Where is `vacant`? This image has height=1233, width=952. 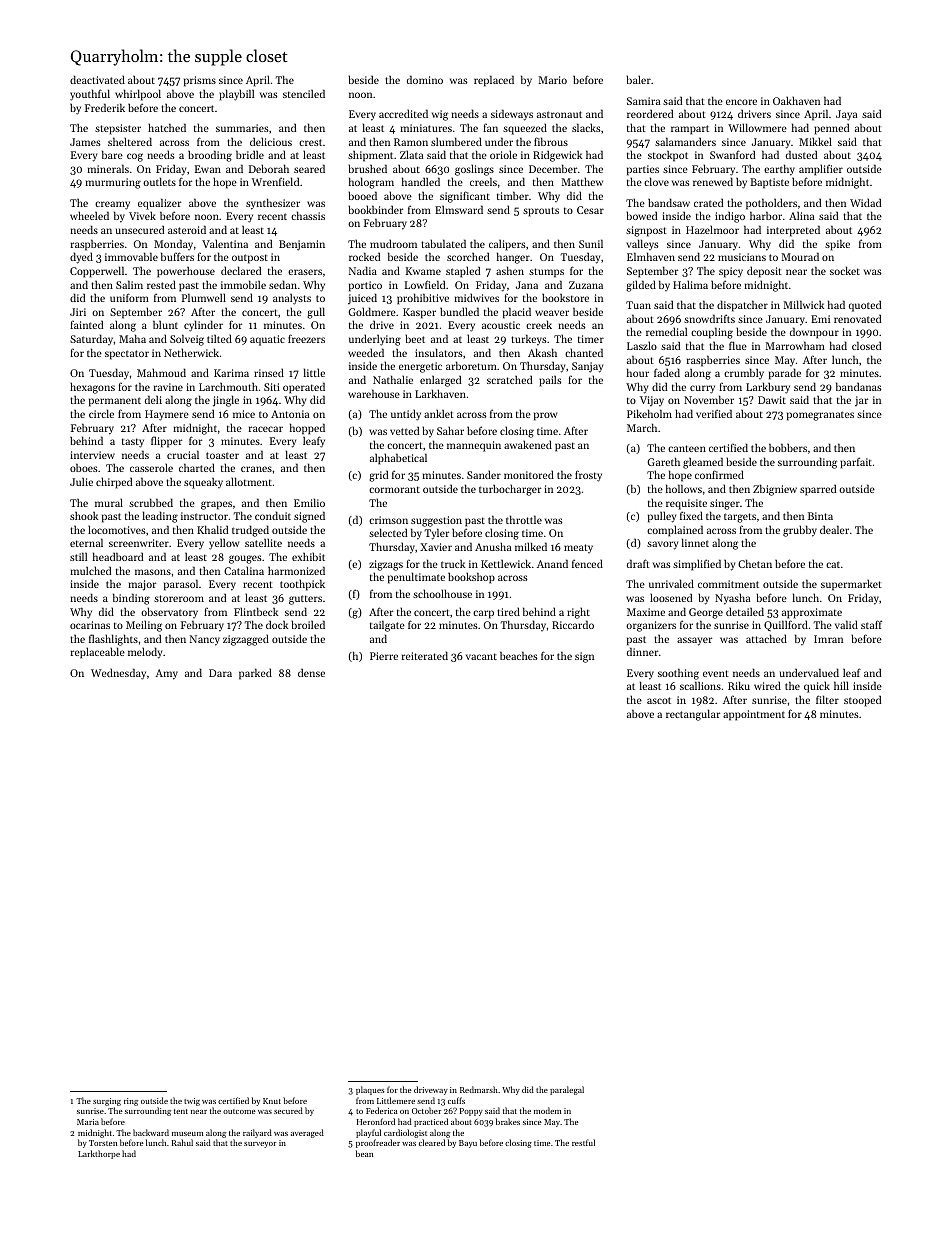 vacant is located at coordinates (481, 656).
